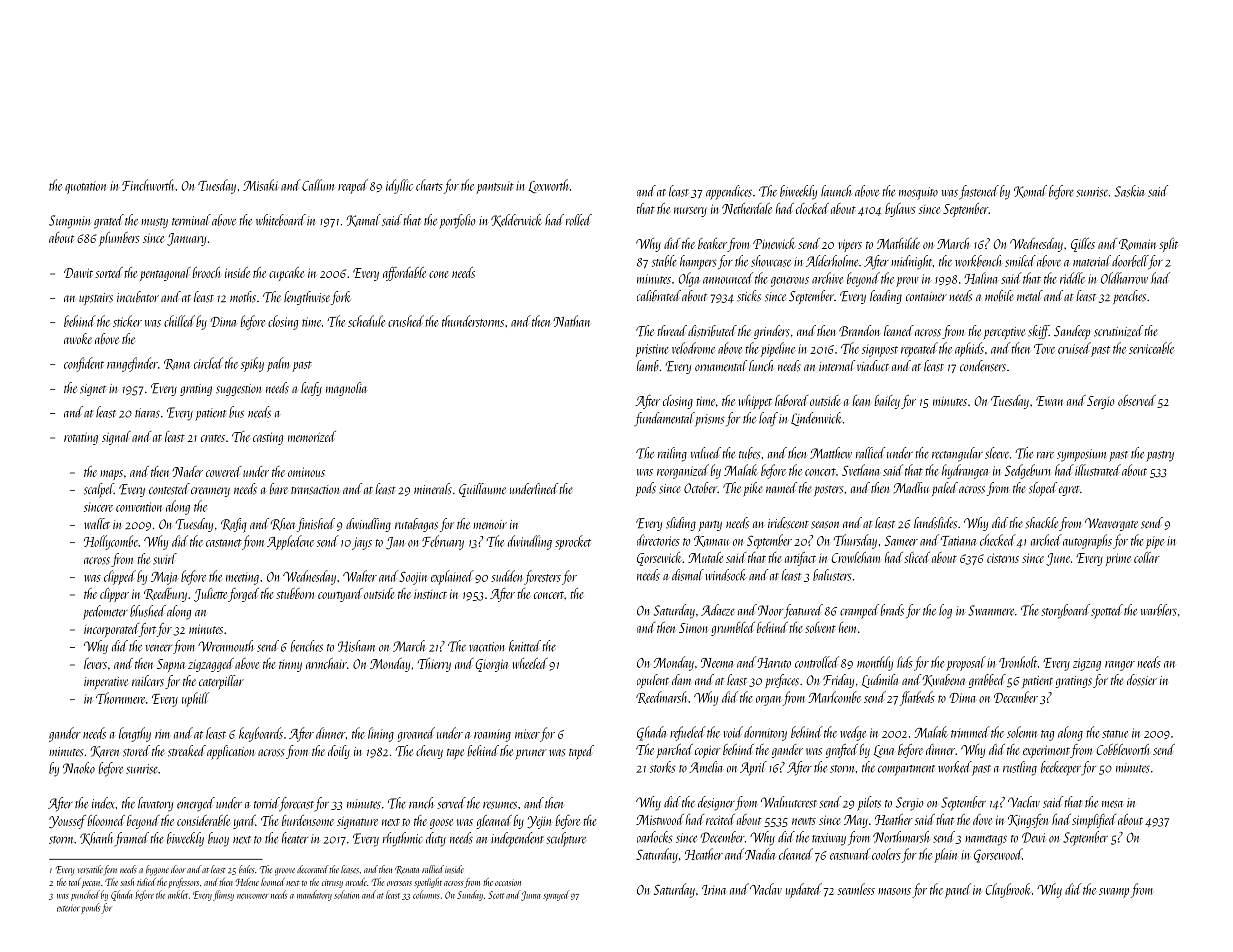 The width and height of the screenshot is (1233, 952). What do you see at coordinates (236, 412) in the screenshot?
I see `bus` at bounding box center [236, 412].
